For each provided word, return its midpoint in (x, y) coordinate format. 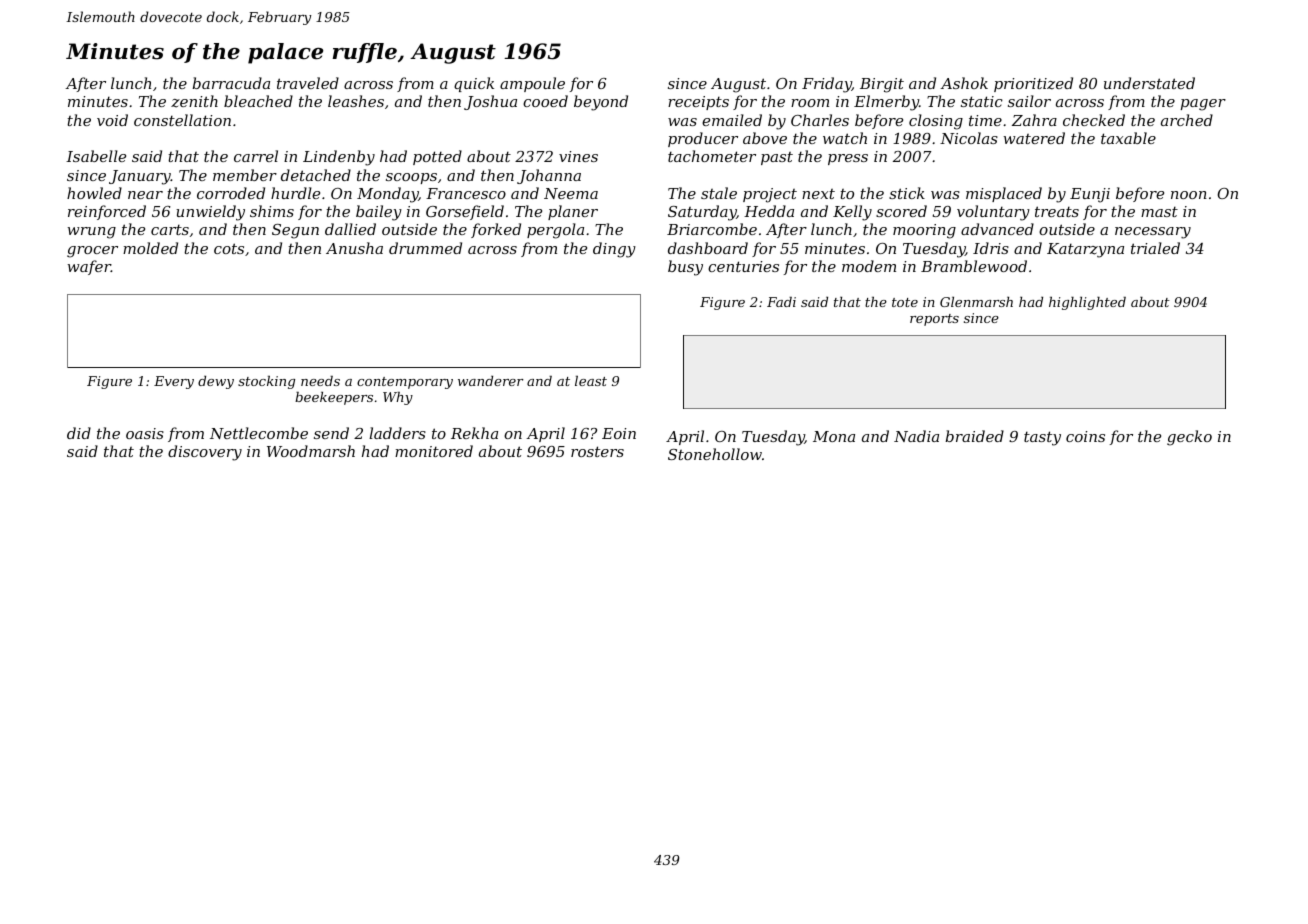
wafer (89, 267)
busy (685, 268)
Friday (827, 85)
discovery (205, 453)
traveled (308, 83)
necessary (1153, 233)
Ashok (964, 83)
